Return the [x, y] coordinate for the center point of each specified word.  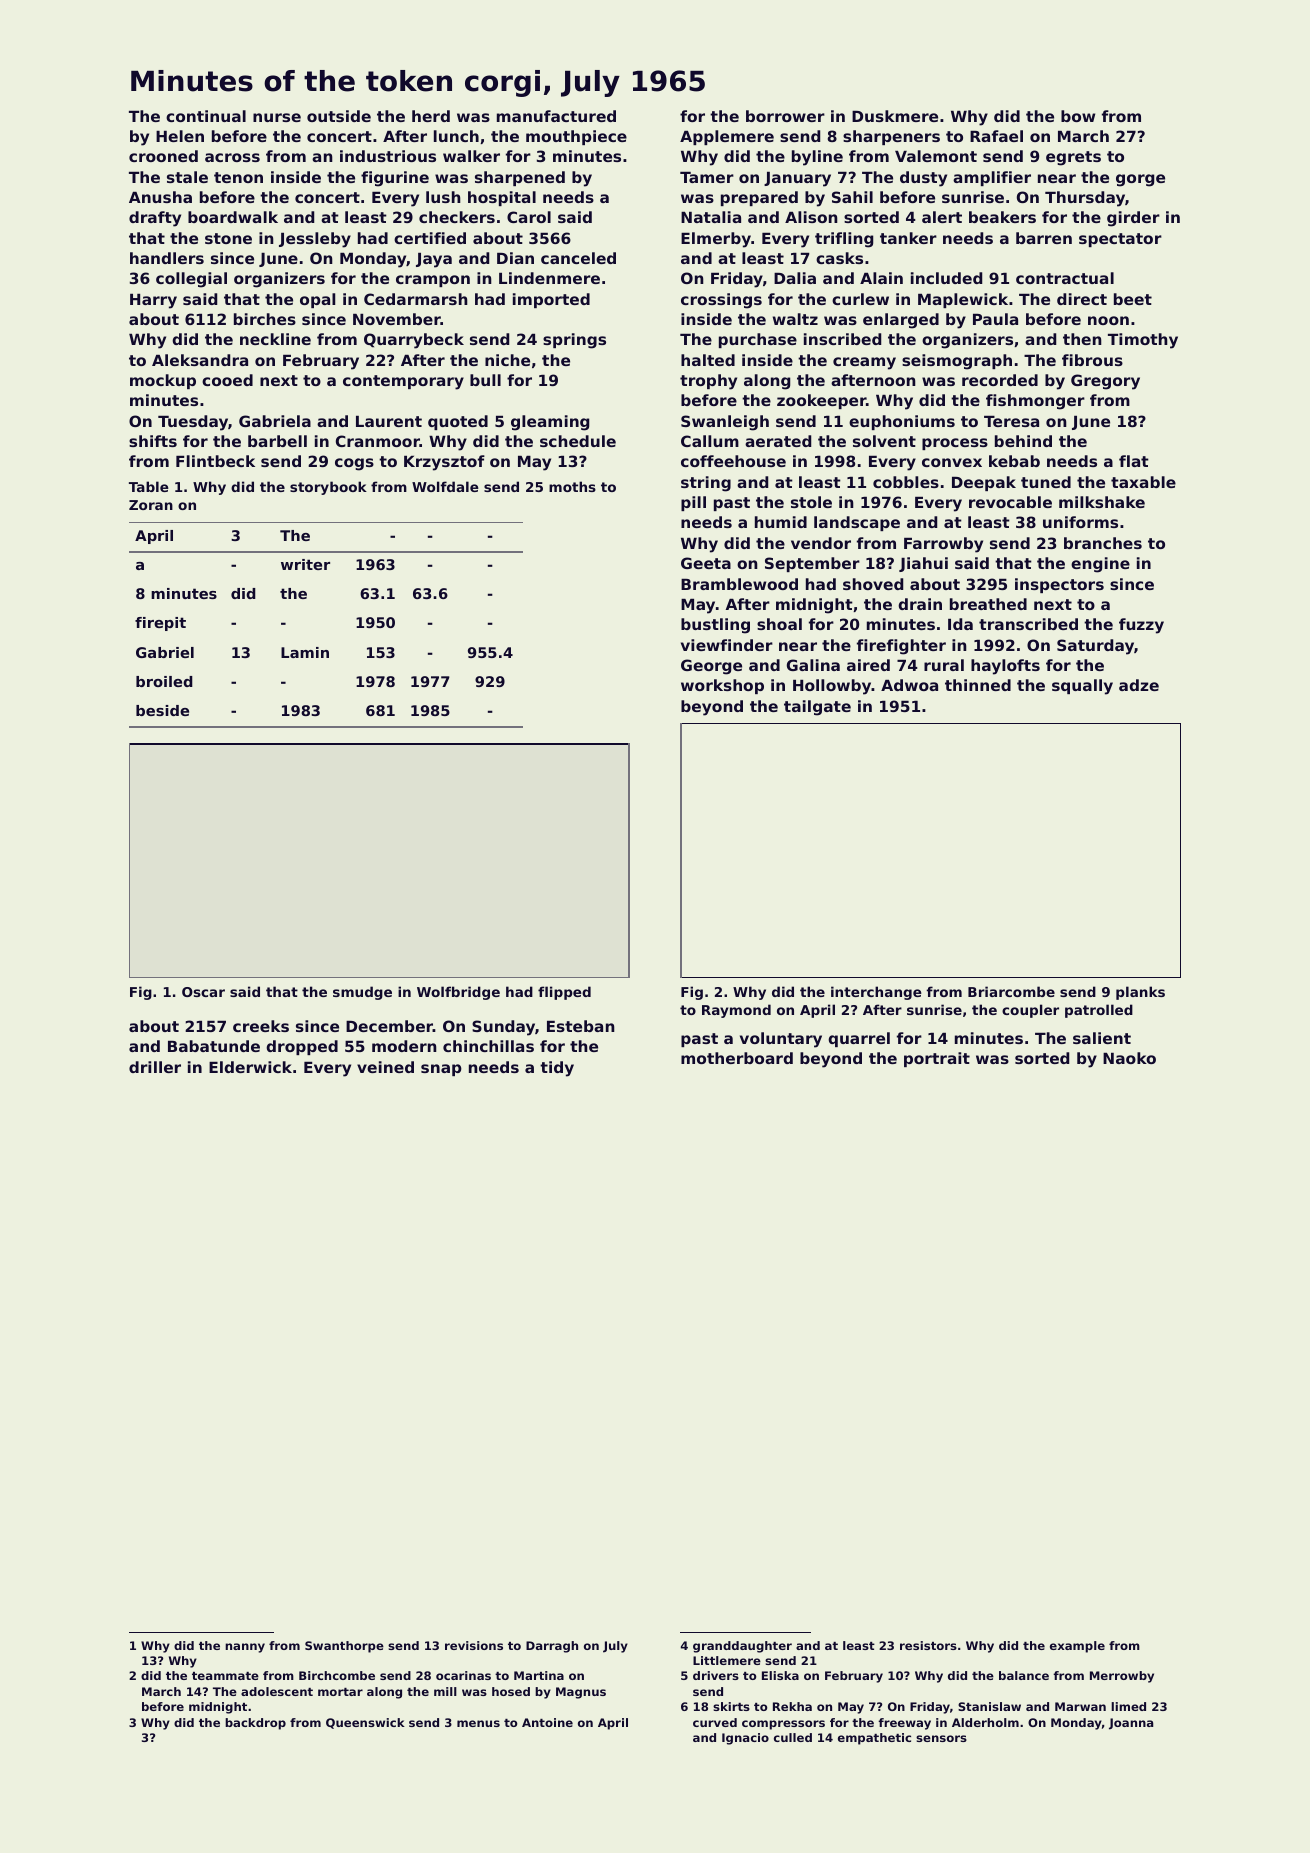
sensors [941, 1738]
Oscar [203, 992]
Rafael [996, 136]
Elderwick [250, 1067]
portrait [937, 1059]
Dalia [795, 278]
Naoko [1129, 1058]
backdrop [255, 1724]
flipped [564, 993]
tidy [557, 1069]
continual [206, 116]
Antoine [547, 1722]
